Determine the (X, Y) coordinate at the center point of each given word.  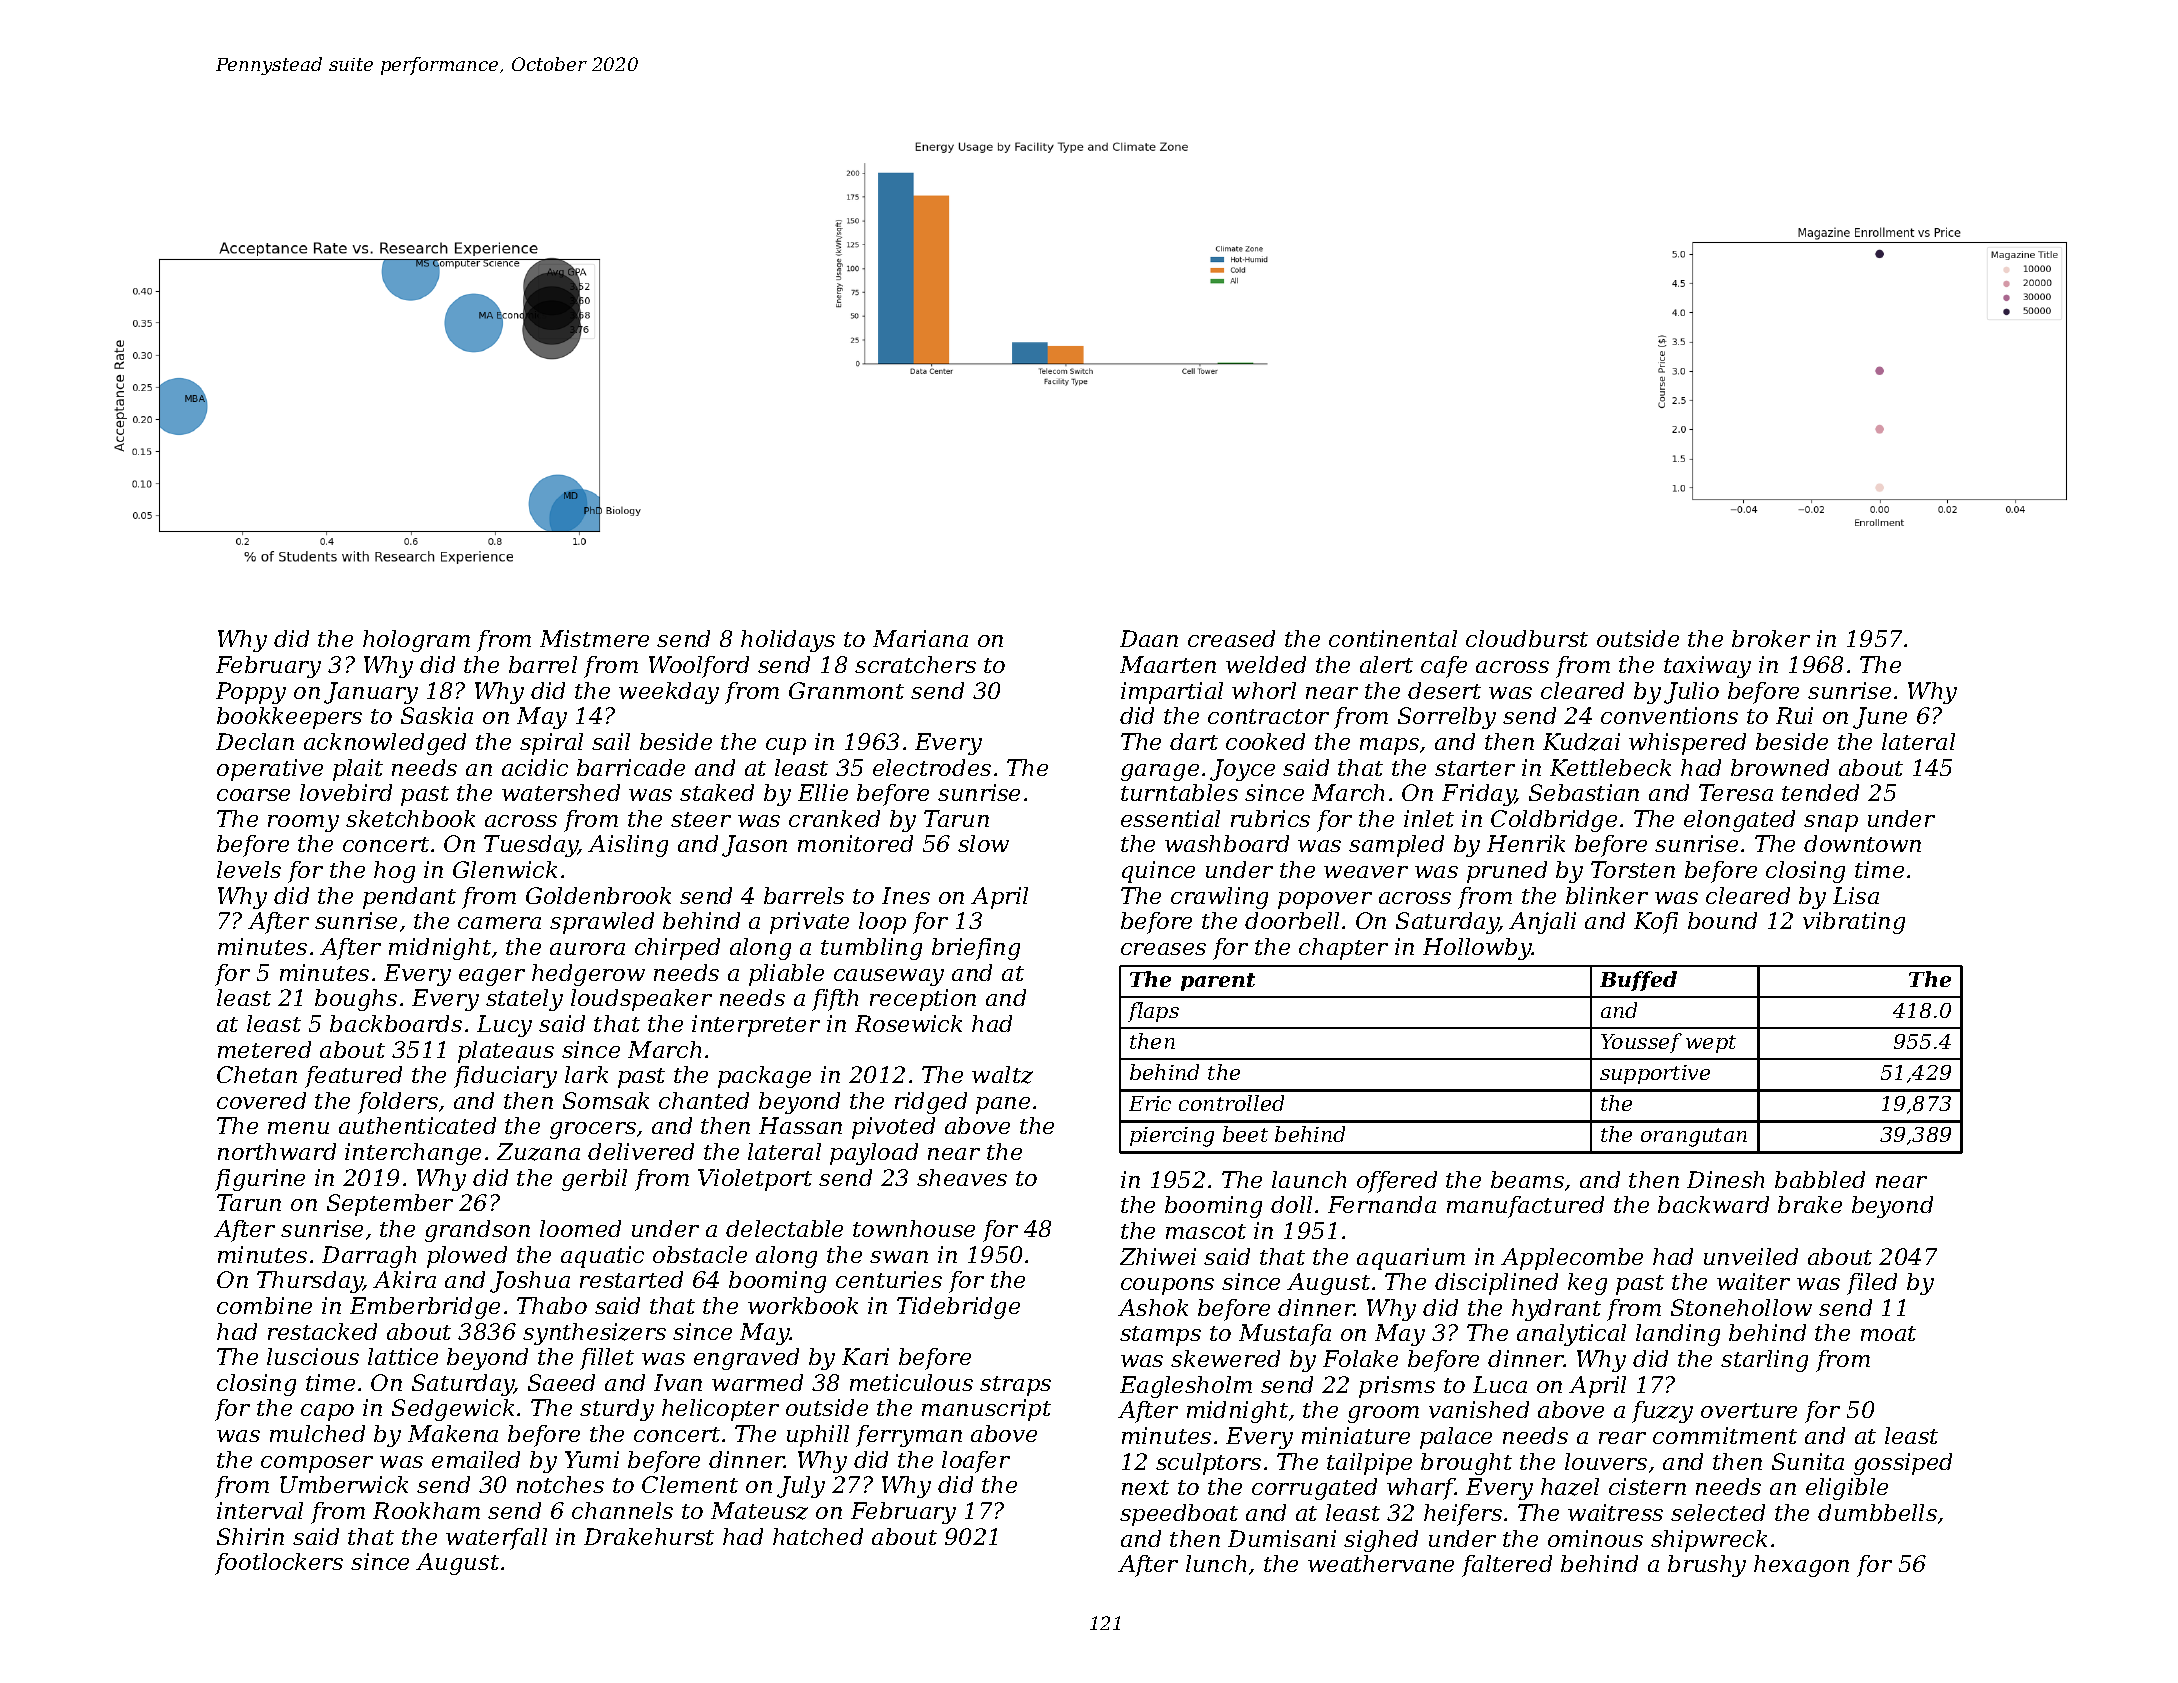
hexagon (1801, 1566)
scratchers (915, 664)
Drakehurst (649, 1536)
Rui (1794, 715)
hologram (416, 641)
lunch (1216, 1563)
